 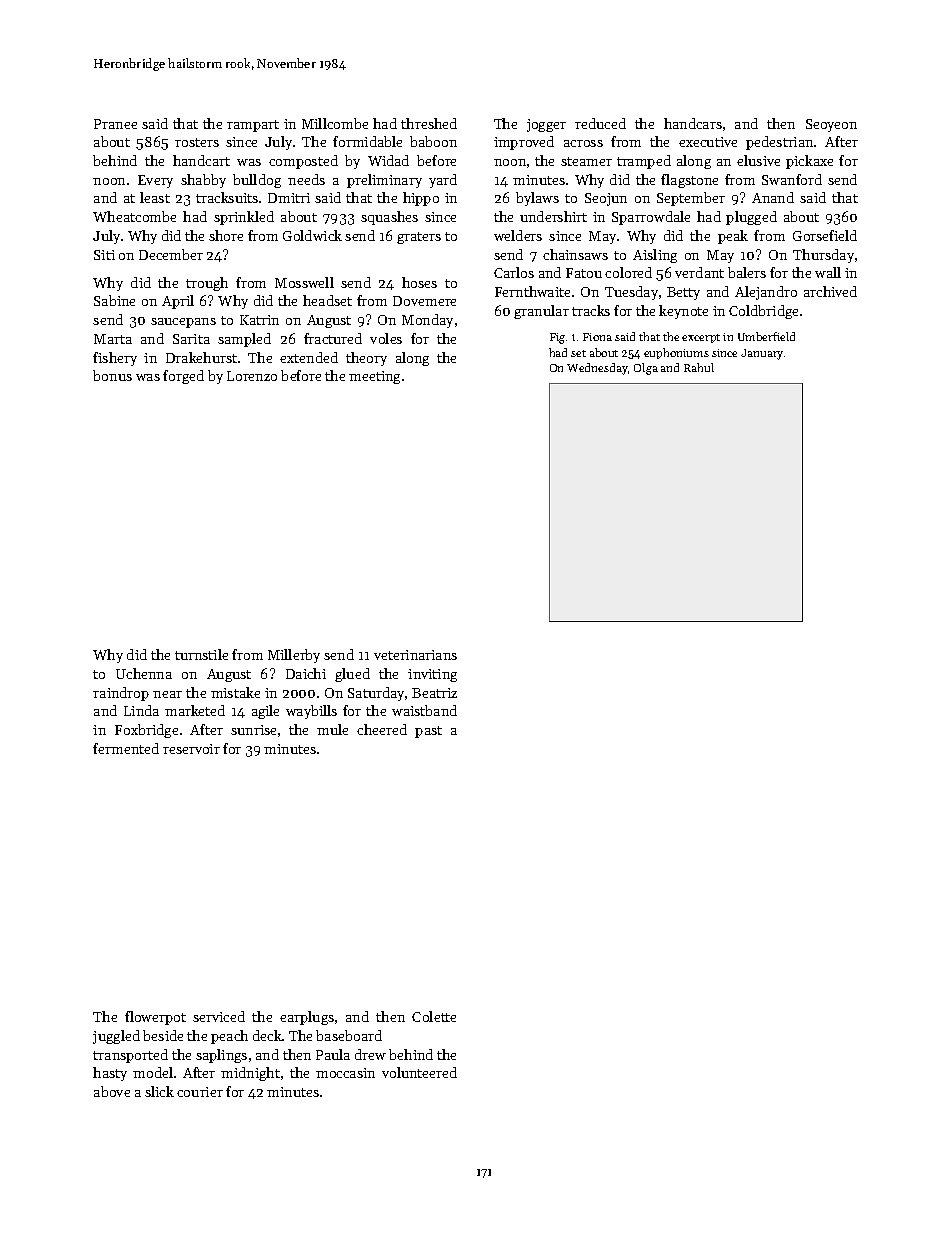 I want to click on sprinkled, so click(x=244, y=218).
